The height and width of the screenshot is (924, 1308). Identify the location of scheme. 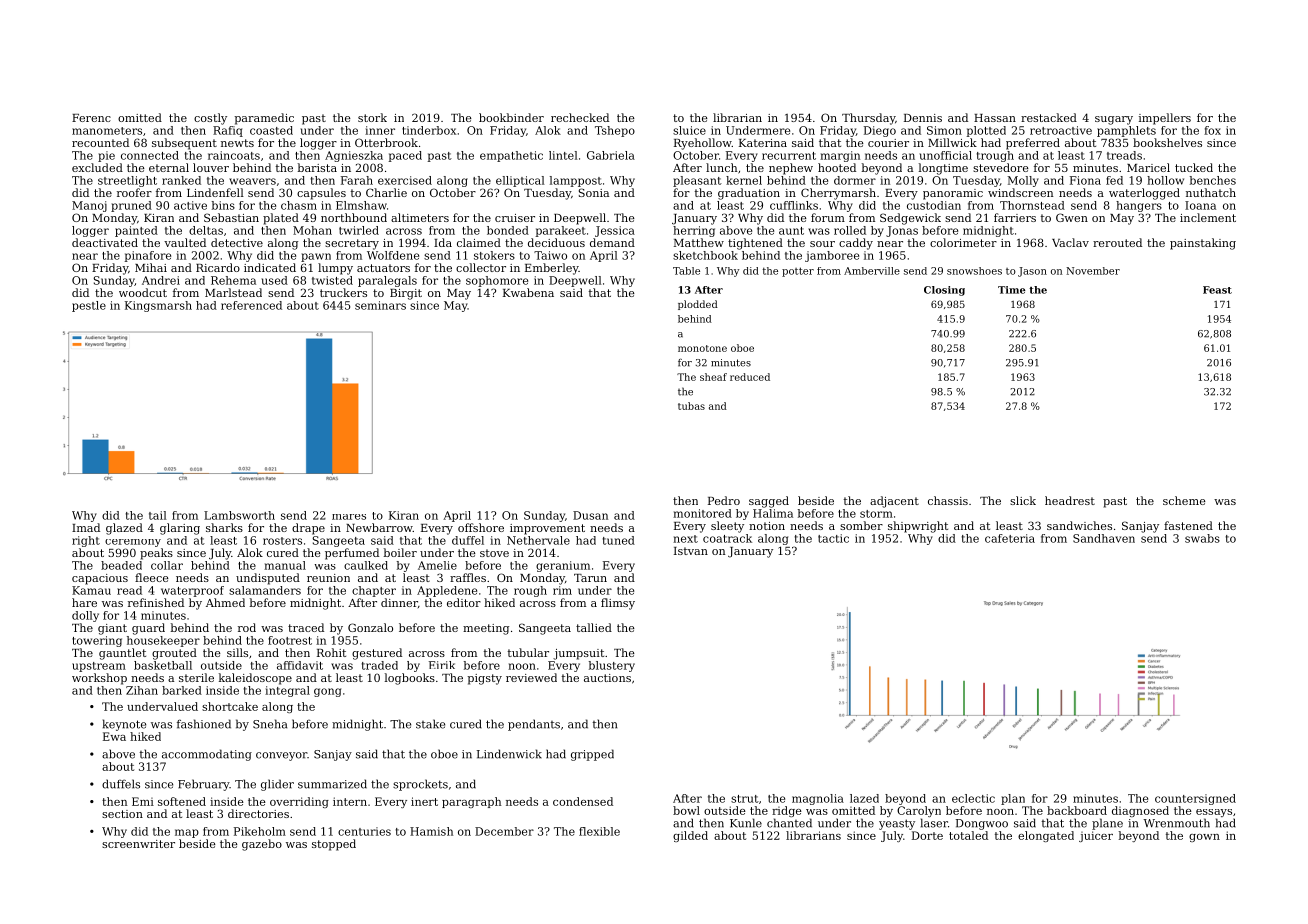
(1184, 500).
